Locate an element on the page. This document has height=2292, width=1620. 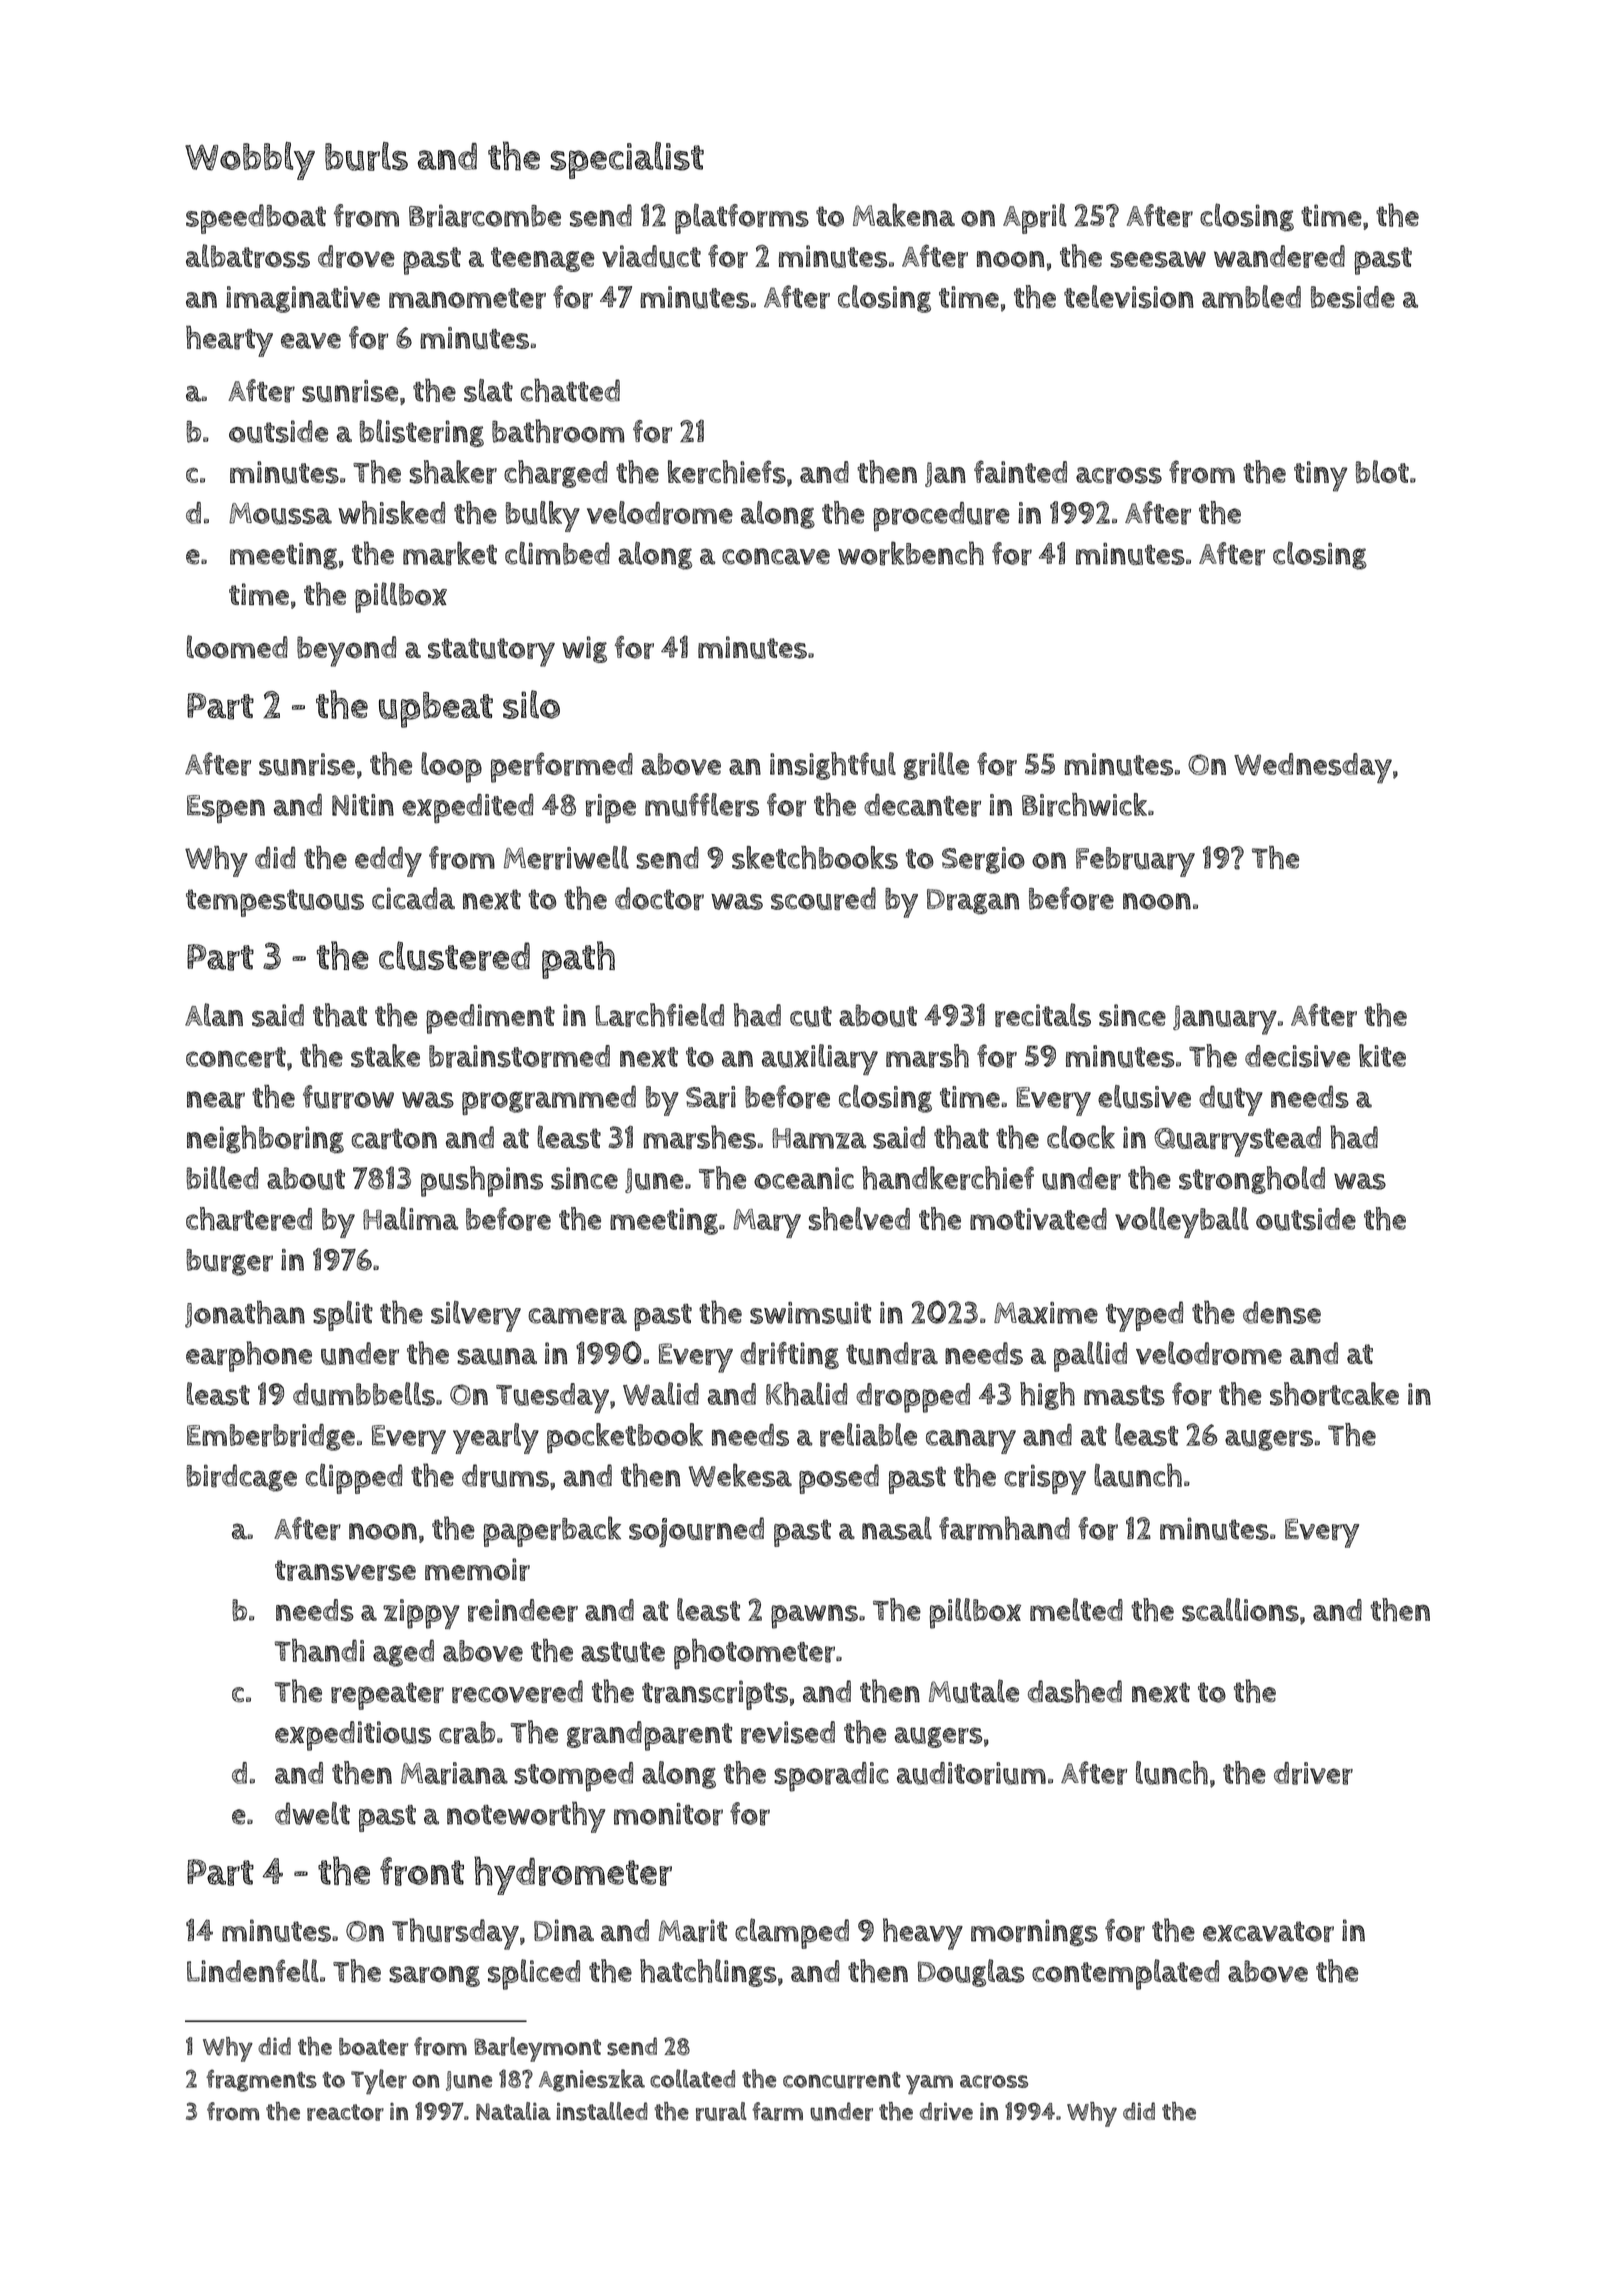
April is located at coordinates (1035, 218).
